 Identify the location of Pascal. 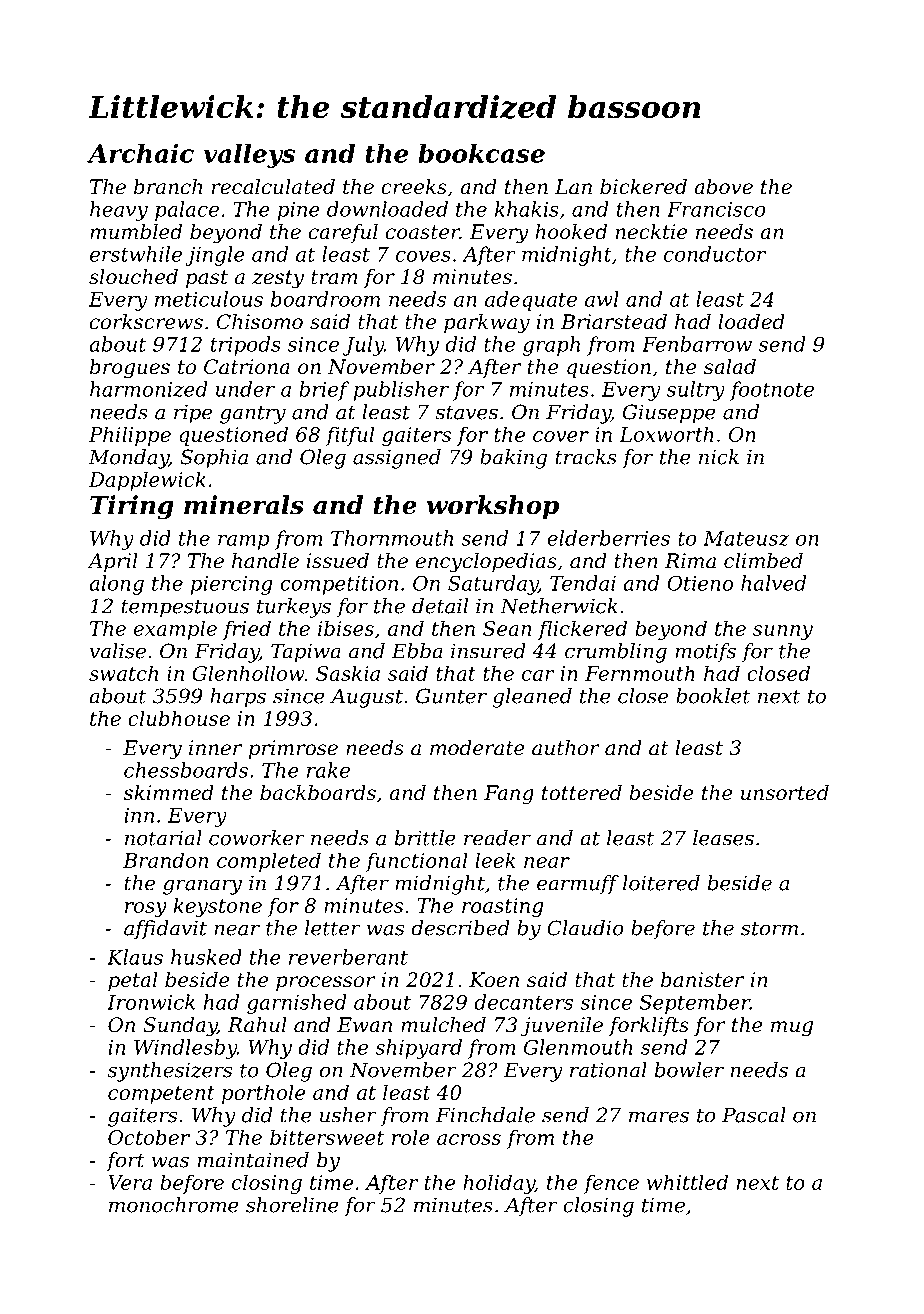
(754, 1115).
